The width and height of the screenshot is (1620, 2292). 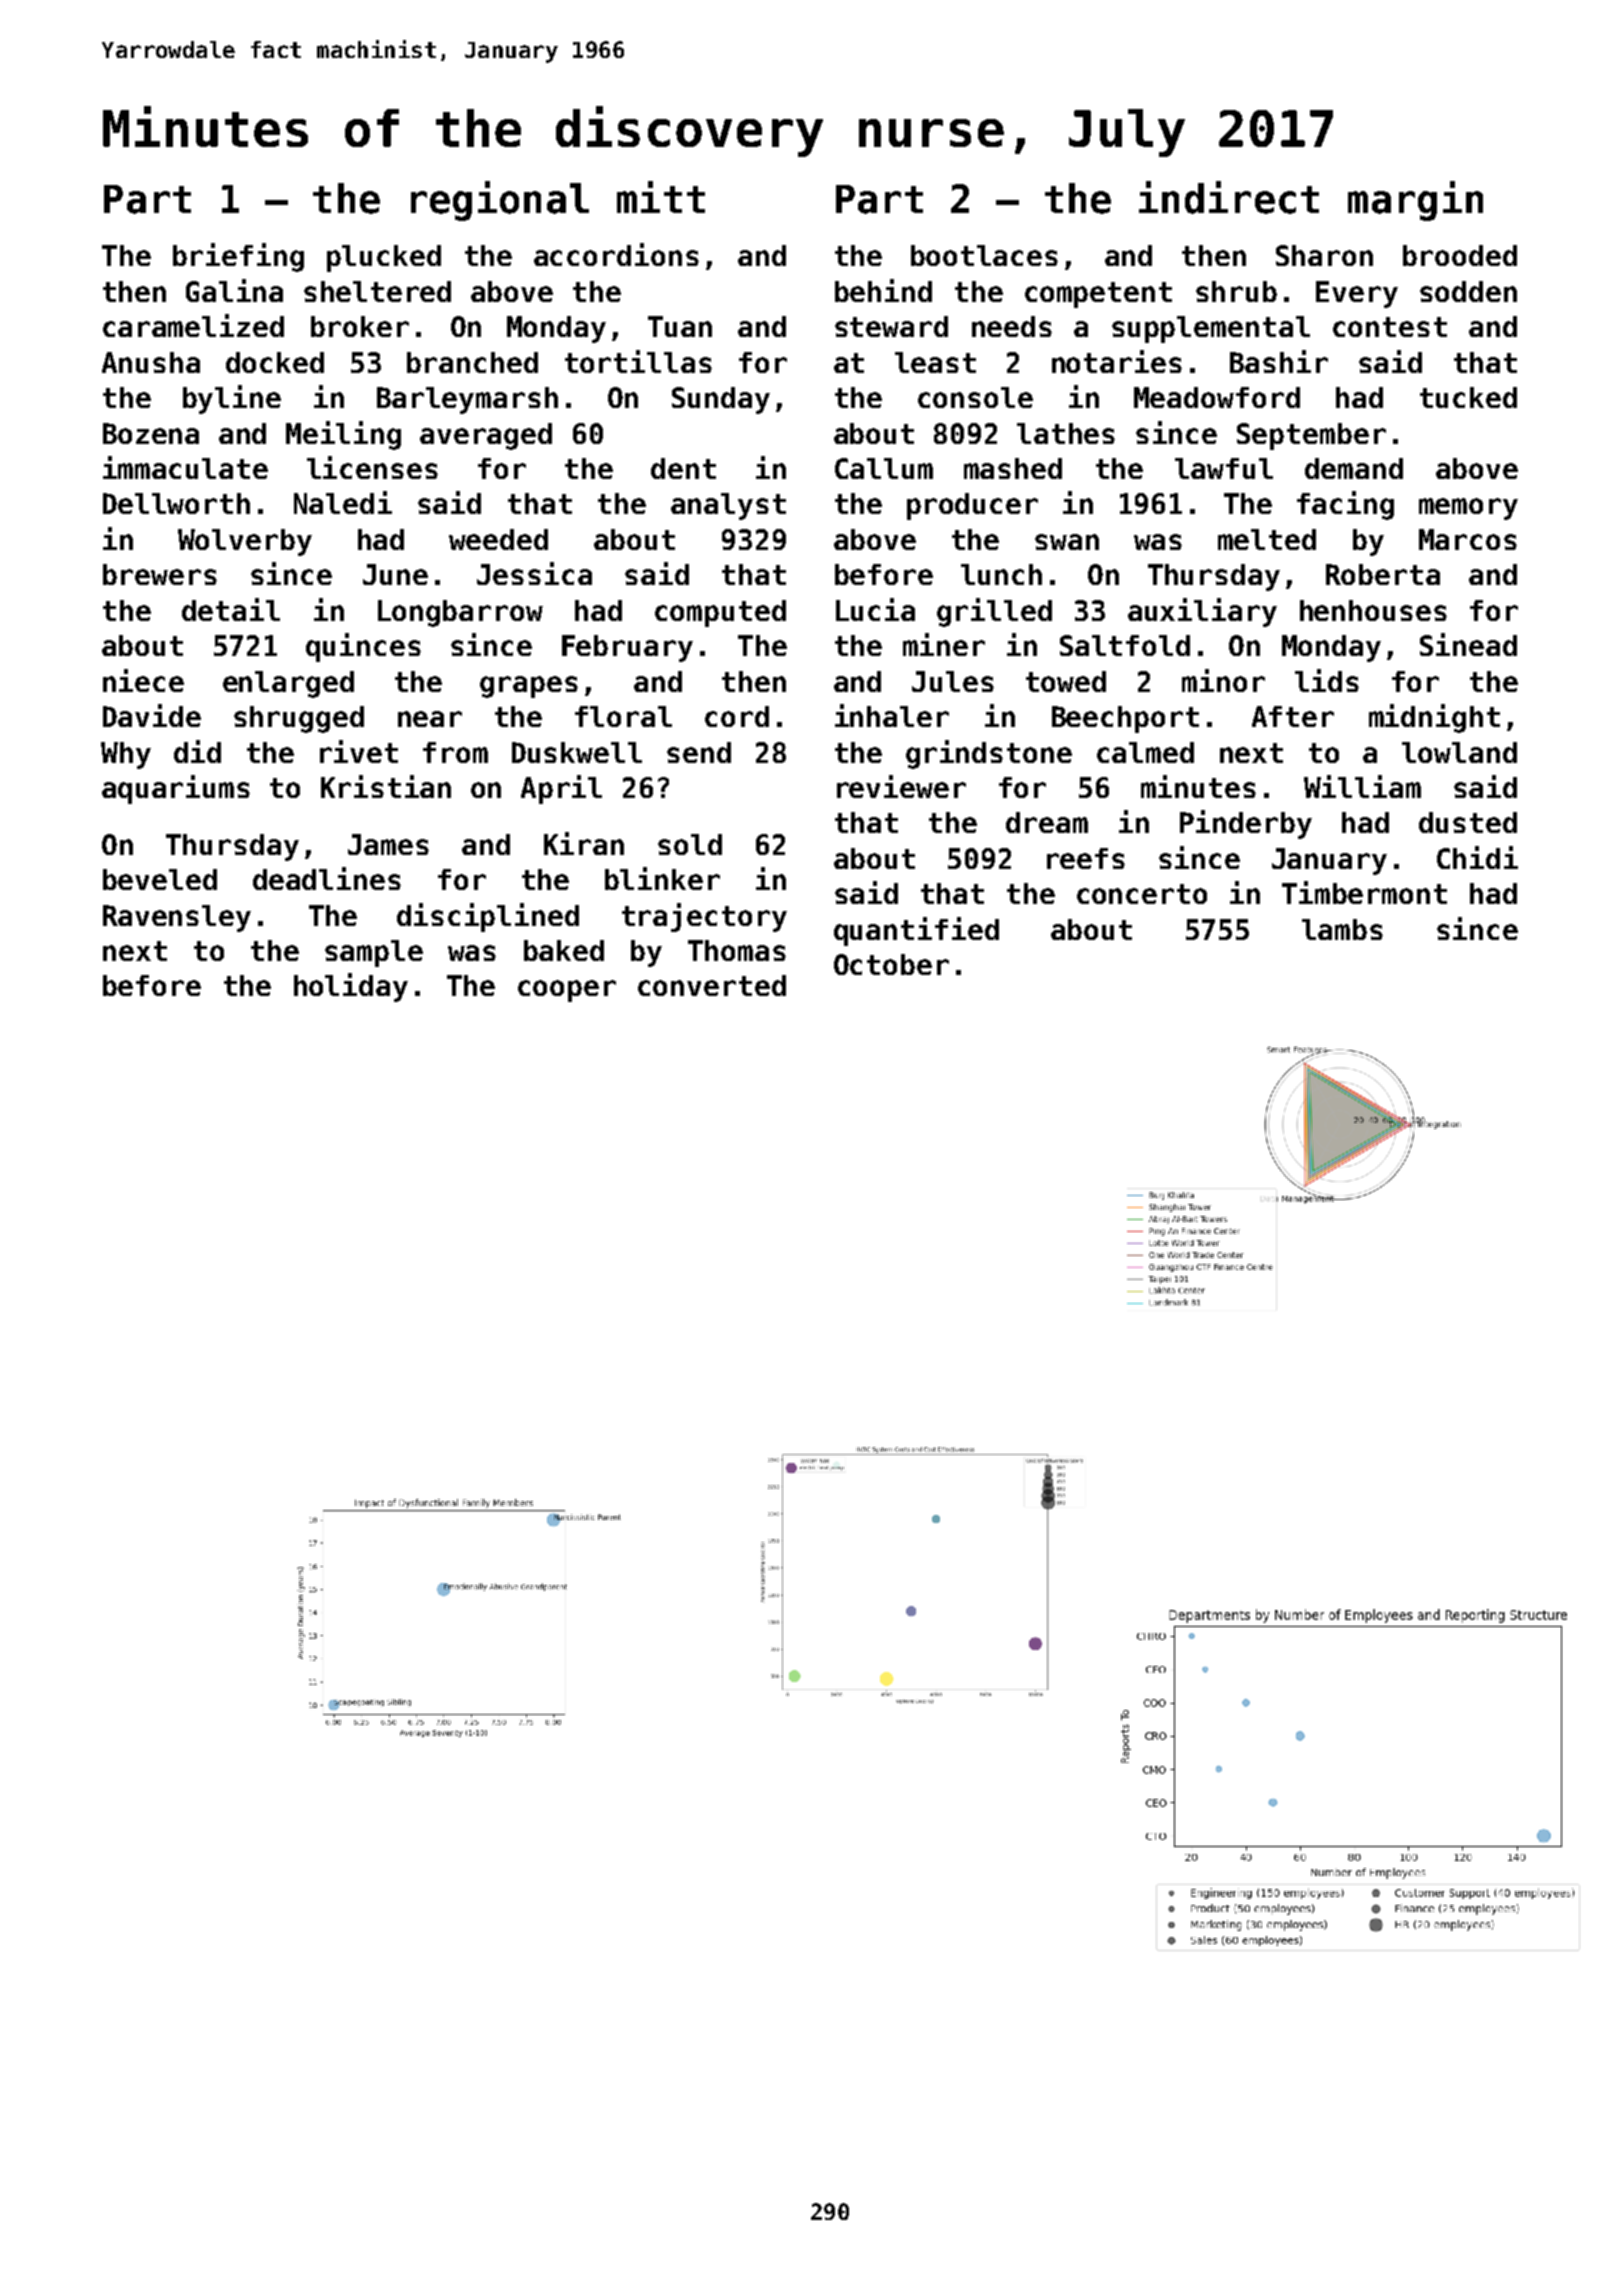 What do you see at coordinates (1327, 680) in the screenshot?
I see `lids` at bounding box center [1327, 680].
